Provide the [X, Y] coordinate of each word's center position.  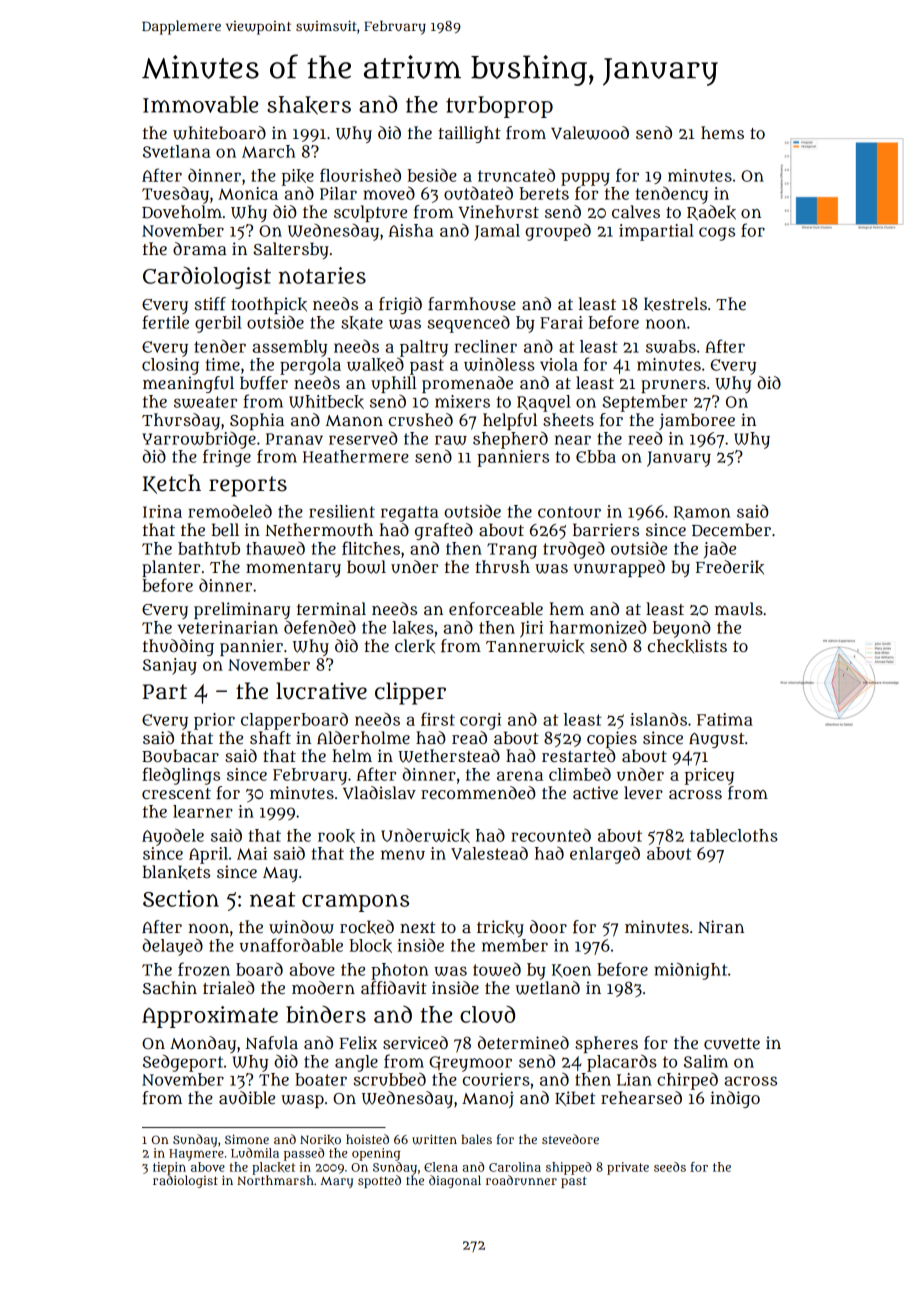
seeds [670, 1167]
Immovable [200, 104]
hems [722, 132]
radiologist [185, 1181]
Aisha [411, 230]
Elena [441, 1167]
